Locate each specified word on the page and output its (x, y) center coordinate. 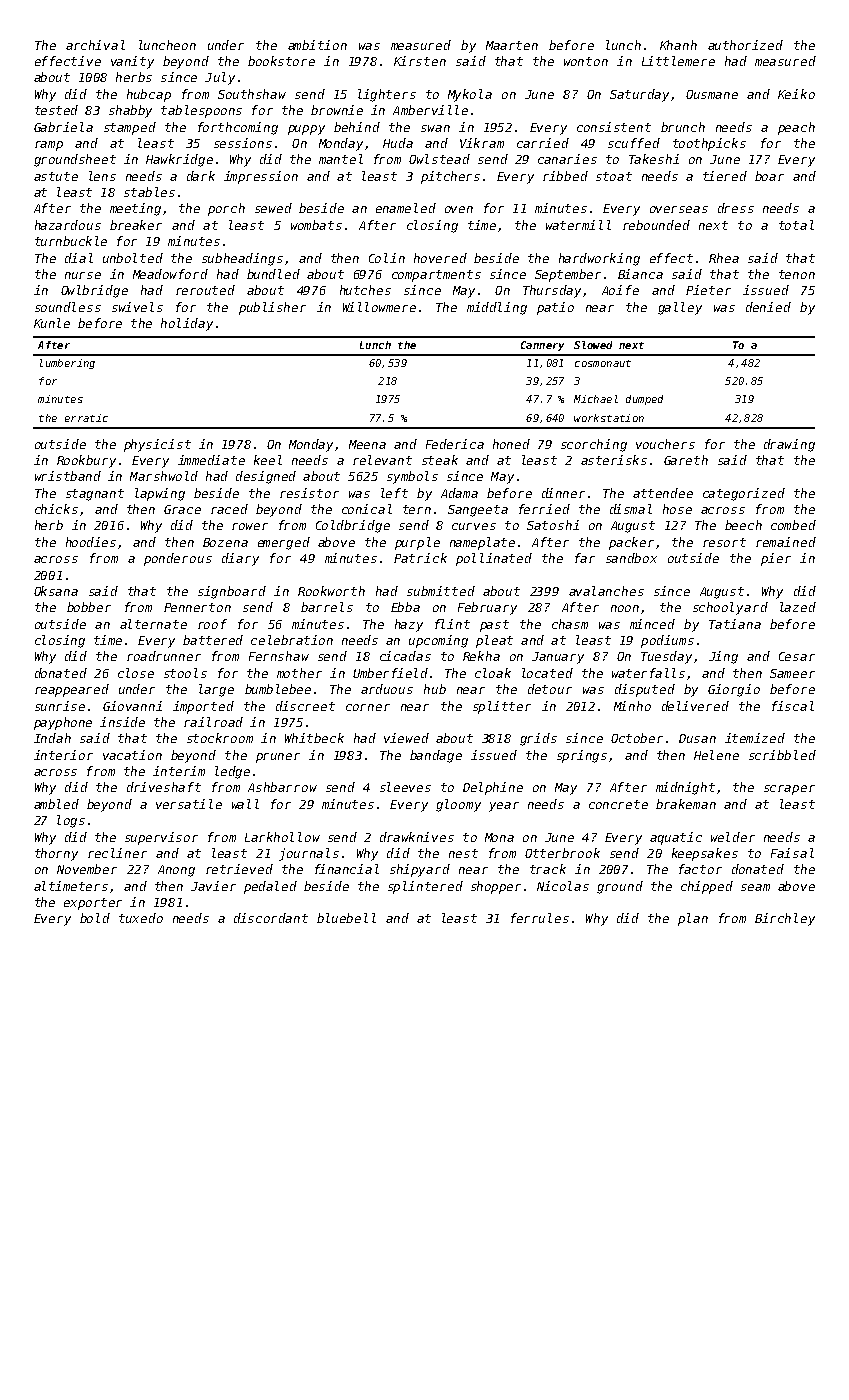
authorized (745, 45)
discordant (271, 918)
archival (95, 45)
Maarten (512, 45)
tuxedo (141, 918)
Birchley (785, 919)
